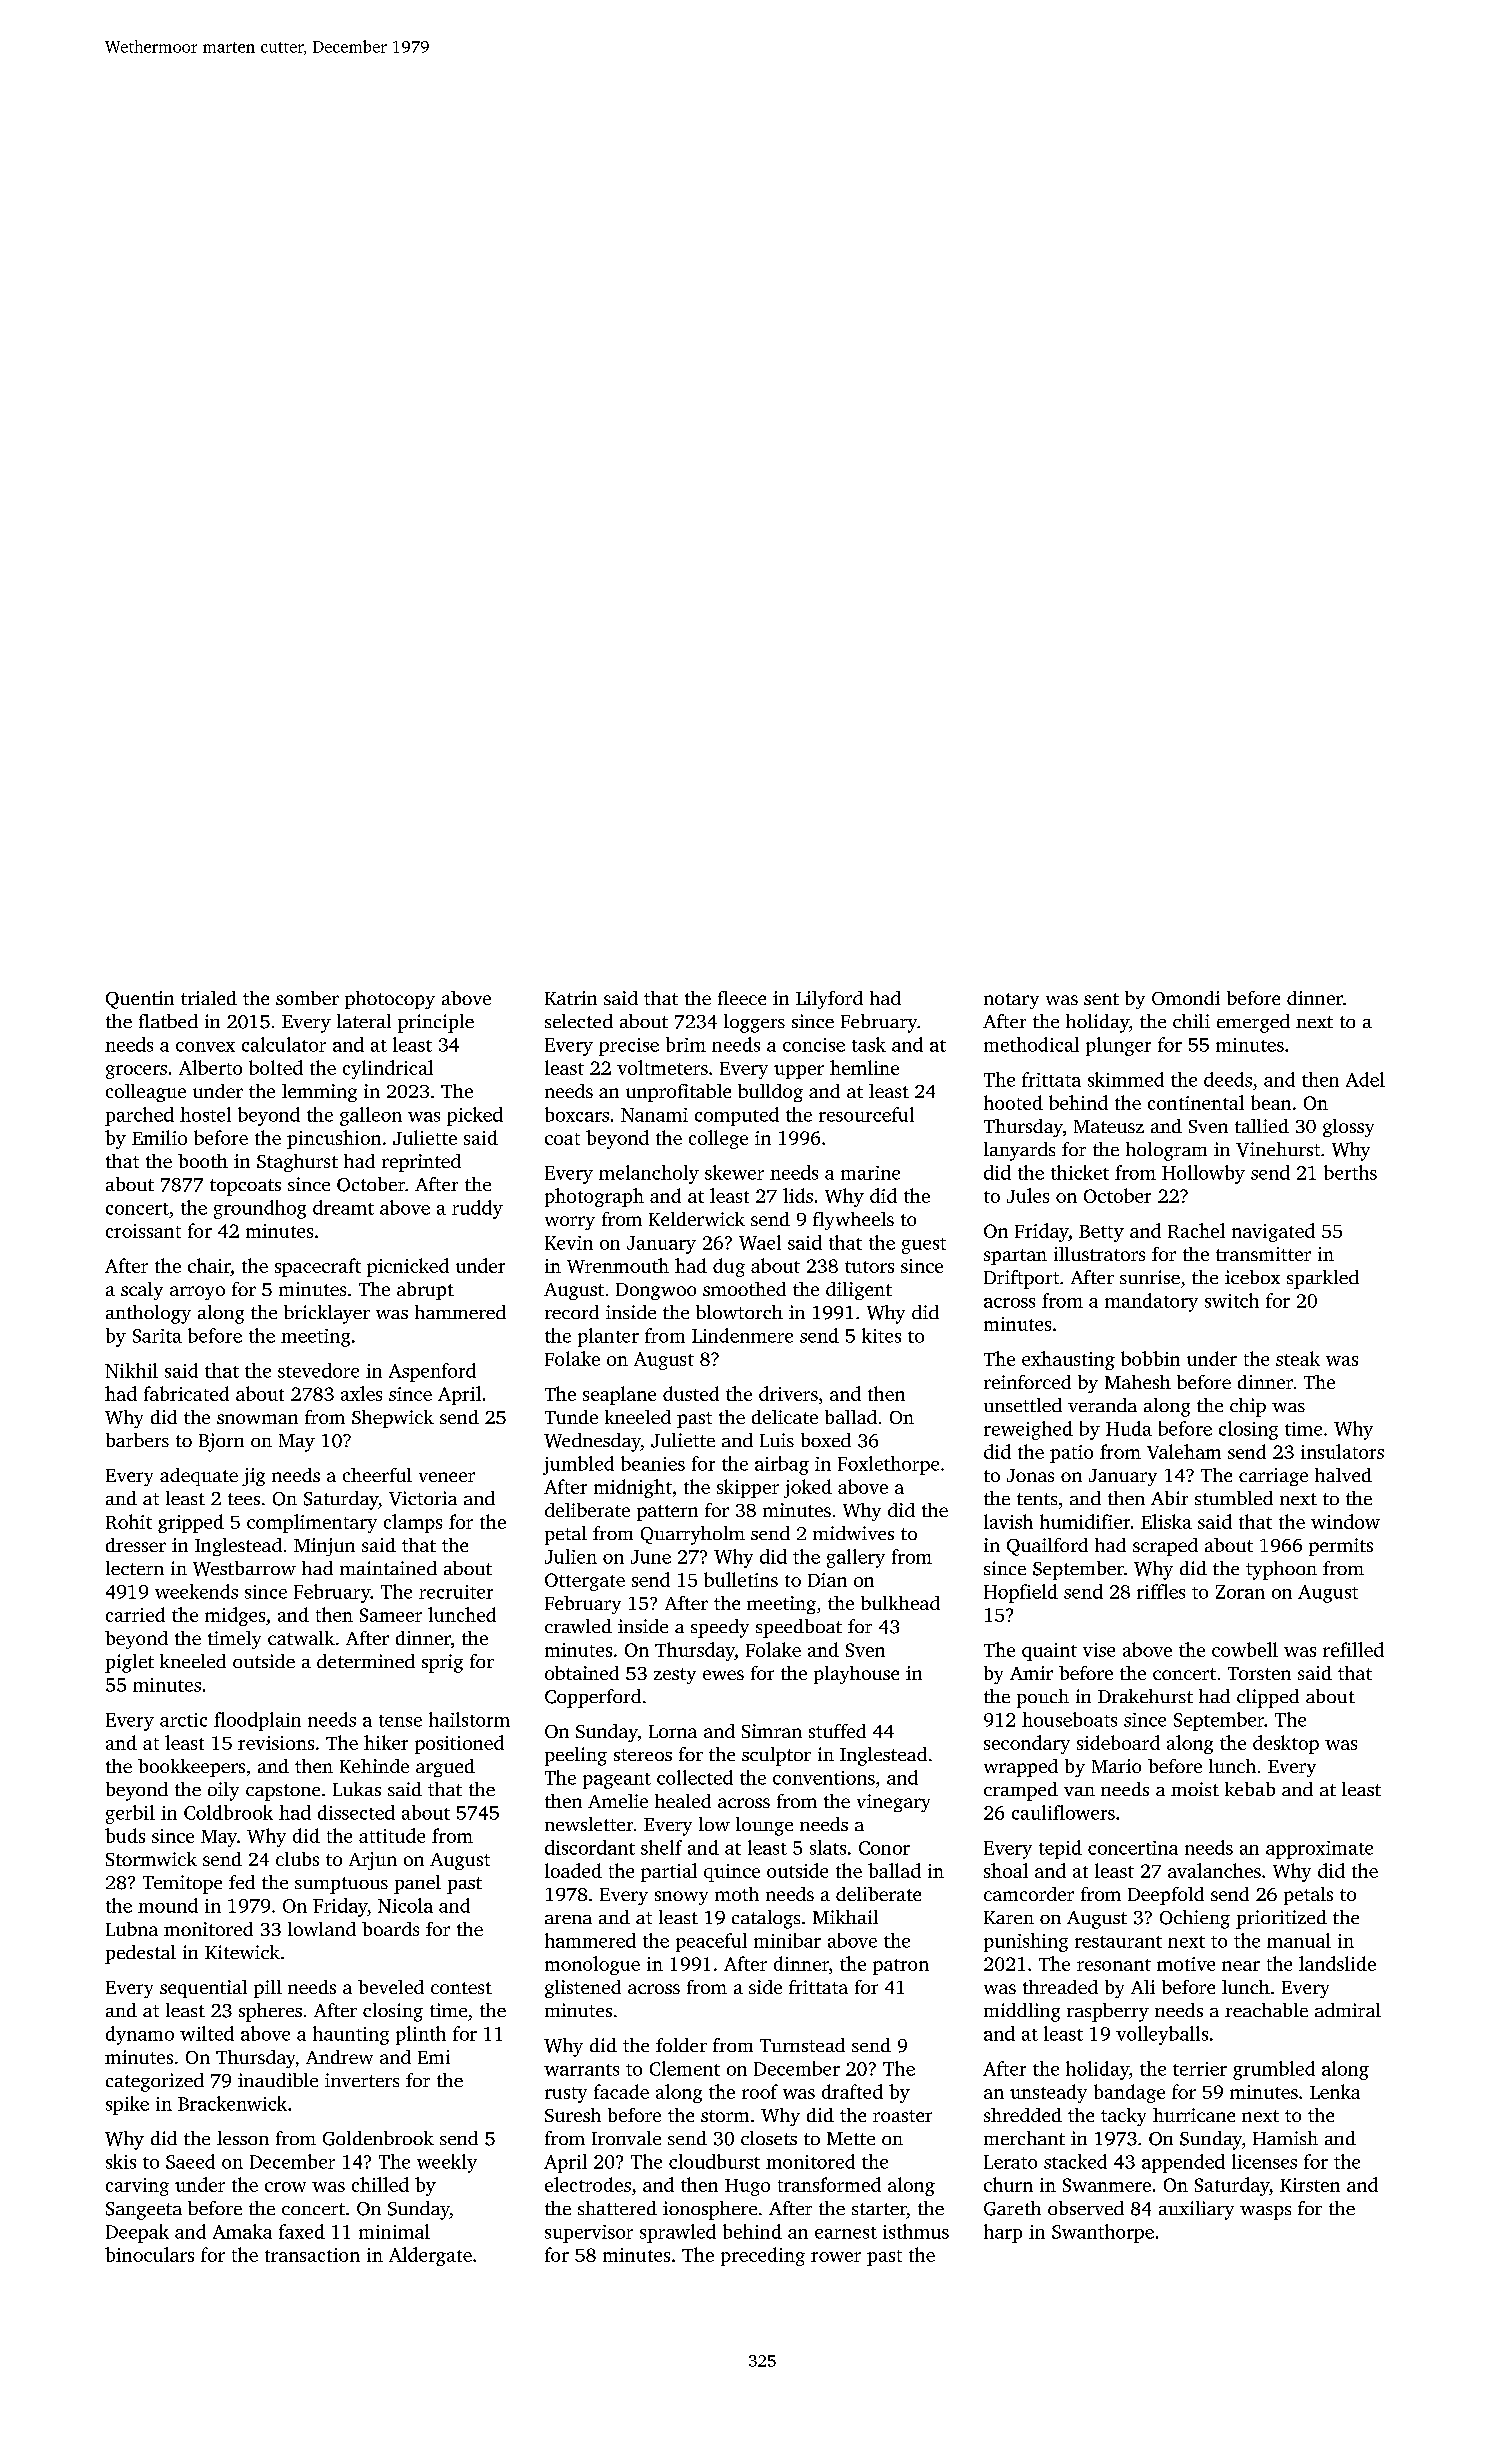  I want to click on Adel, so click(1365, 1079).
